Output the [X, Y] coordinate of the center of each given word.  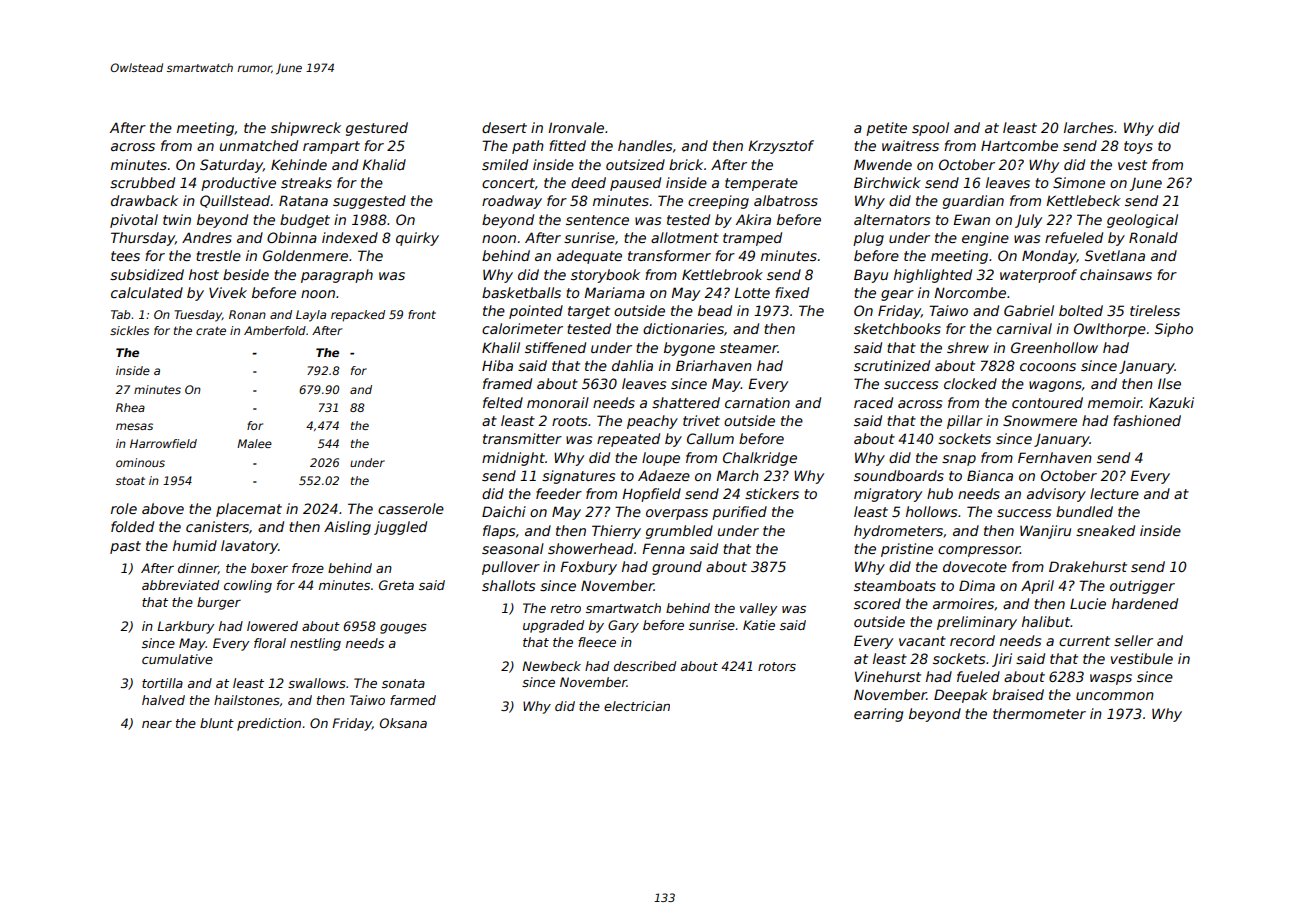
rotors [777, 666]
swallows [317, 683]
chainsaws [1116, 274]
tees [125, 256]
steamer [749, 348]
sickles [129, 330]
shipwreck [306, 129]
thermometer [1039, 713]
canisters [217, 526]
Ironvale [576, 127]
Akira [753, 219]
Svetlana [1115, 255]
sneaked [1105, 530]
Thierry [616, 532]
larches [1088, 127]
